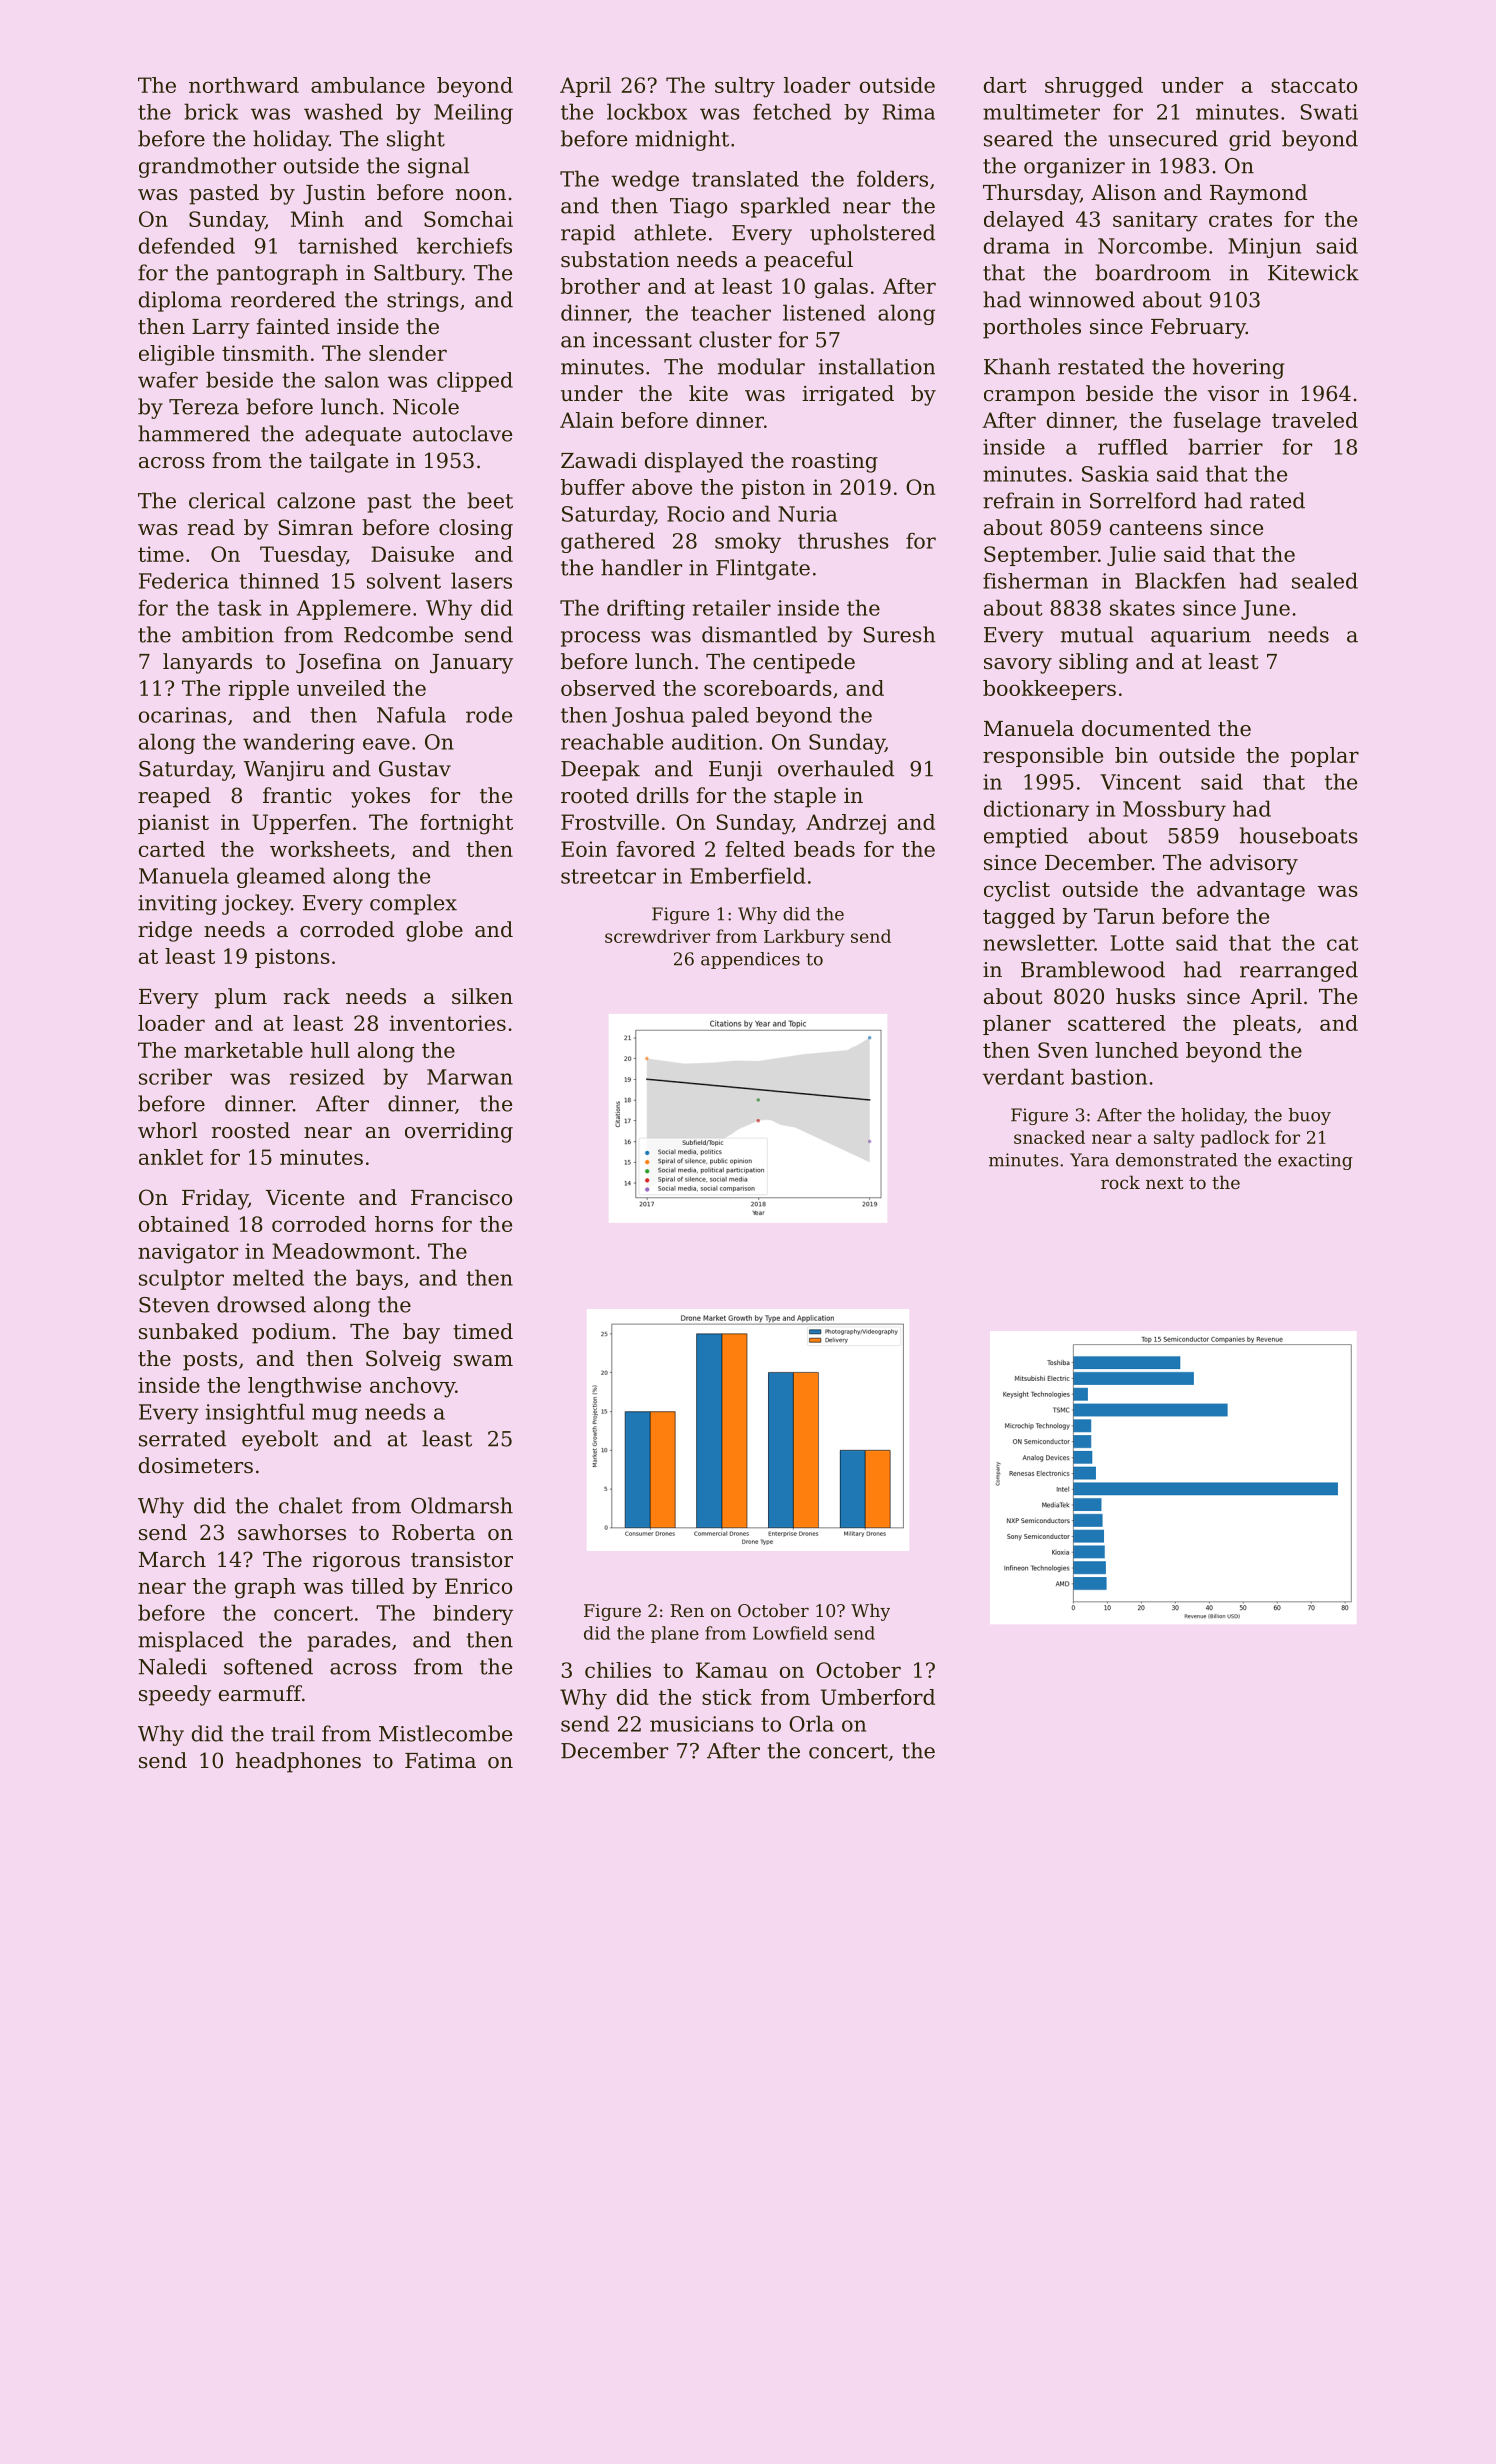 This screenshot has width=1496, height=2464. What do you see at coordinates (836, 768) in the screenshot?
I see `overhauled` at bounding box center [836, 768].
